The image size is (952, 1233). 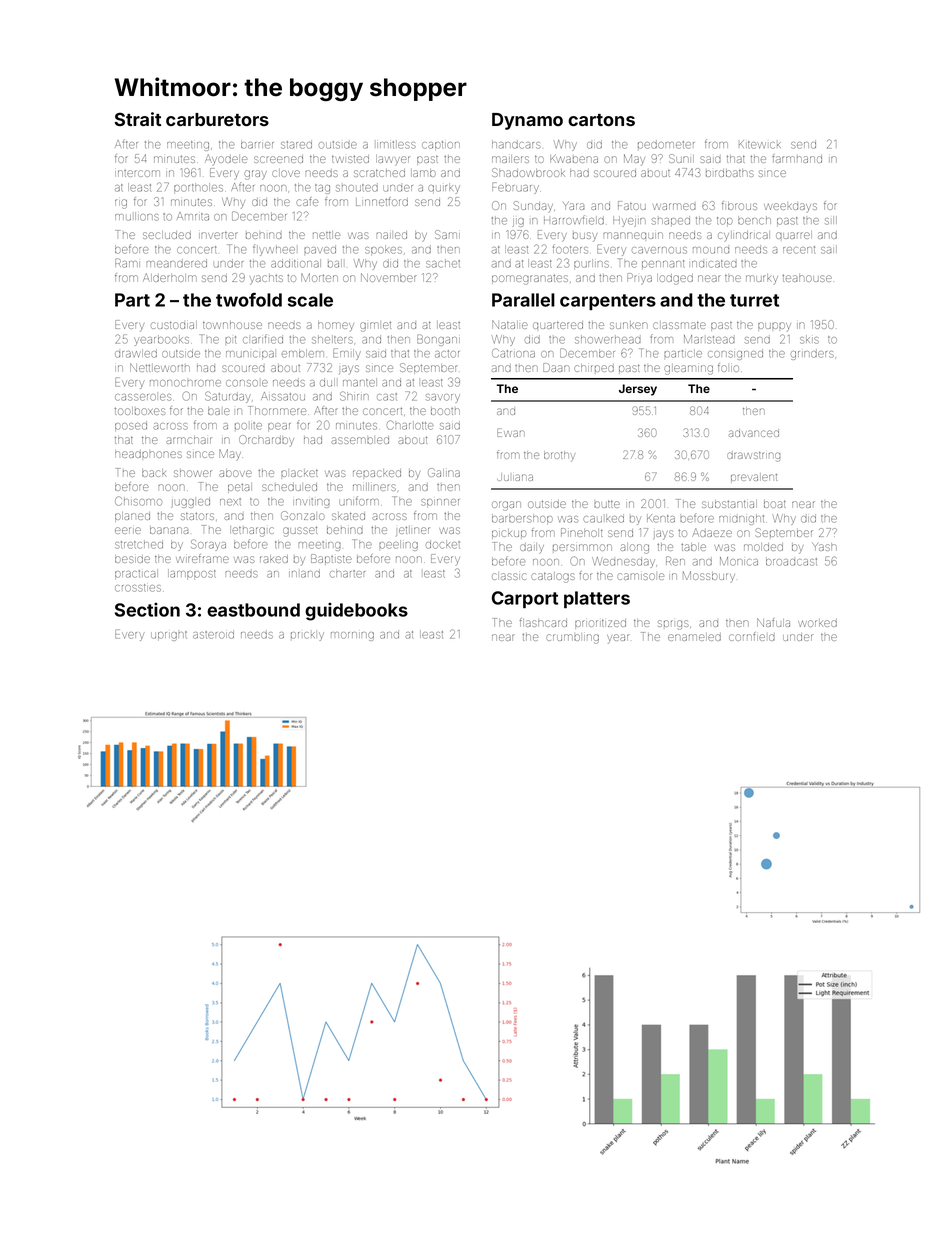 What do you see at coordinates (398, 546) in the image?
I see `peeling` at bounding box center [398, 546].
